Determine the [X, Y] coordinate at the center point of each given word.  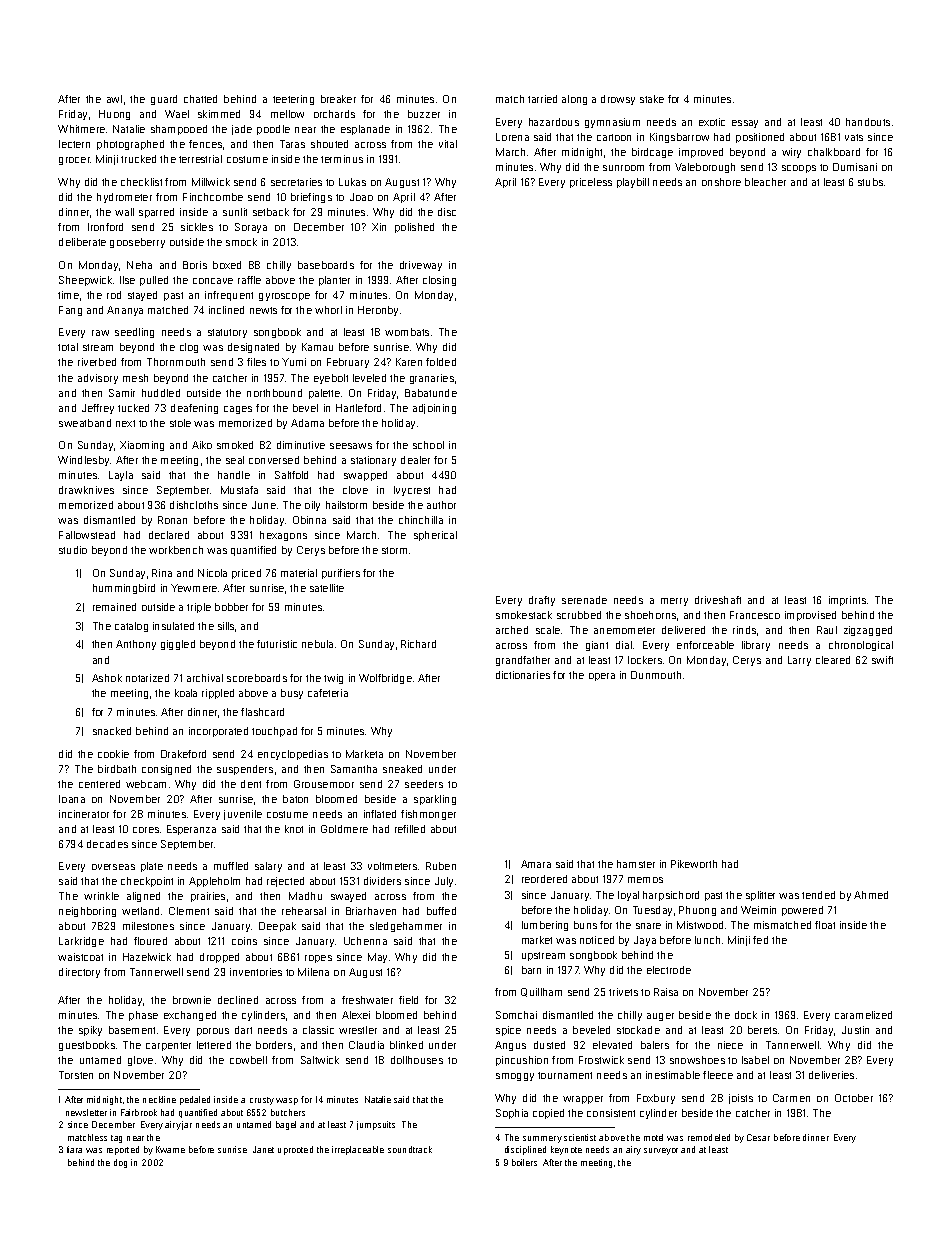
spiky [90, 1031]
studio [73, 550]
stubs [870, 182]
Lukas [352, 182]
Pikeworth [694, 864]
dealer [415, 460]
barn [531, 970]
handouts [868, 122]
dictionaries [523, 675]
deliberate [82, 242]
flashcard [262, 712]
